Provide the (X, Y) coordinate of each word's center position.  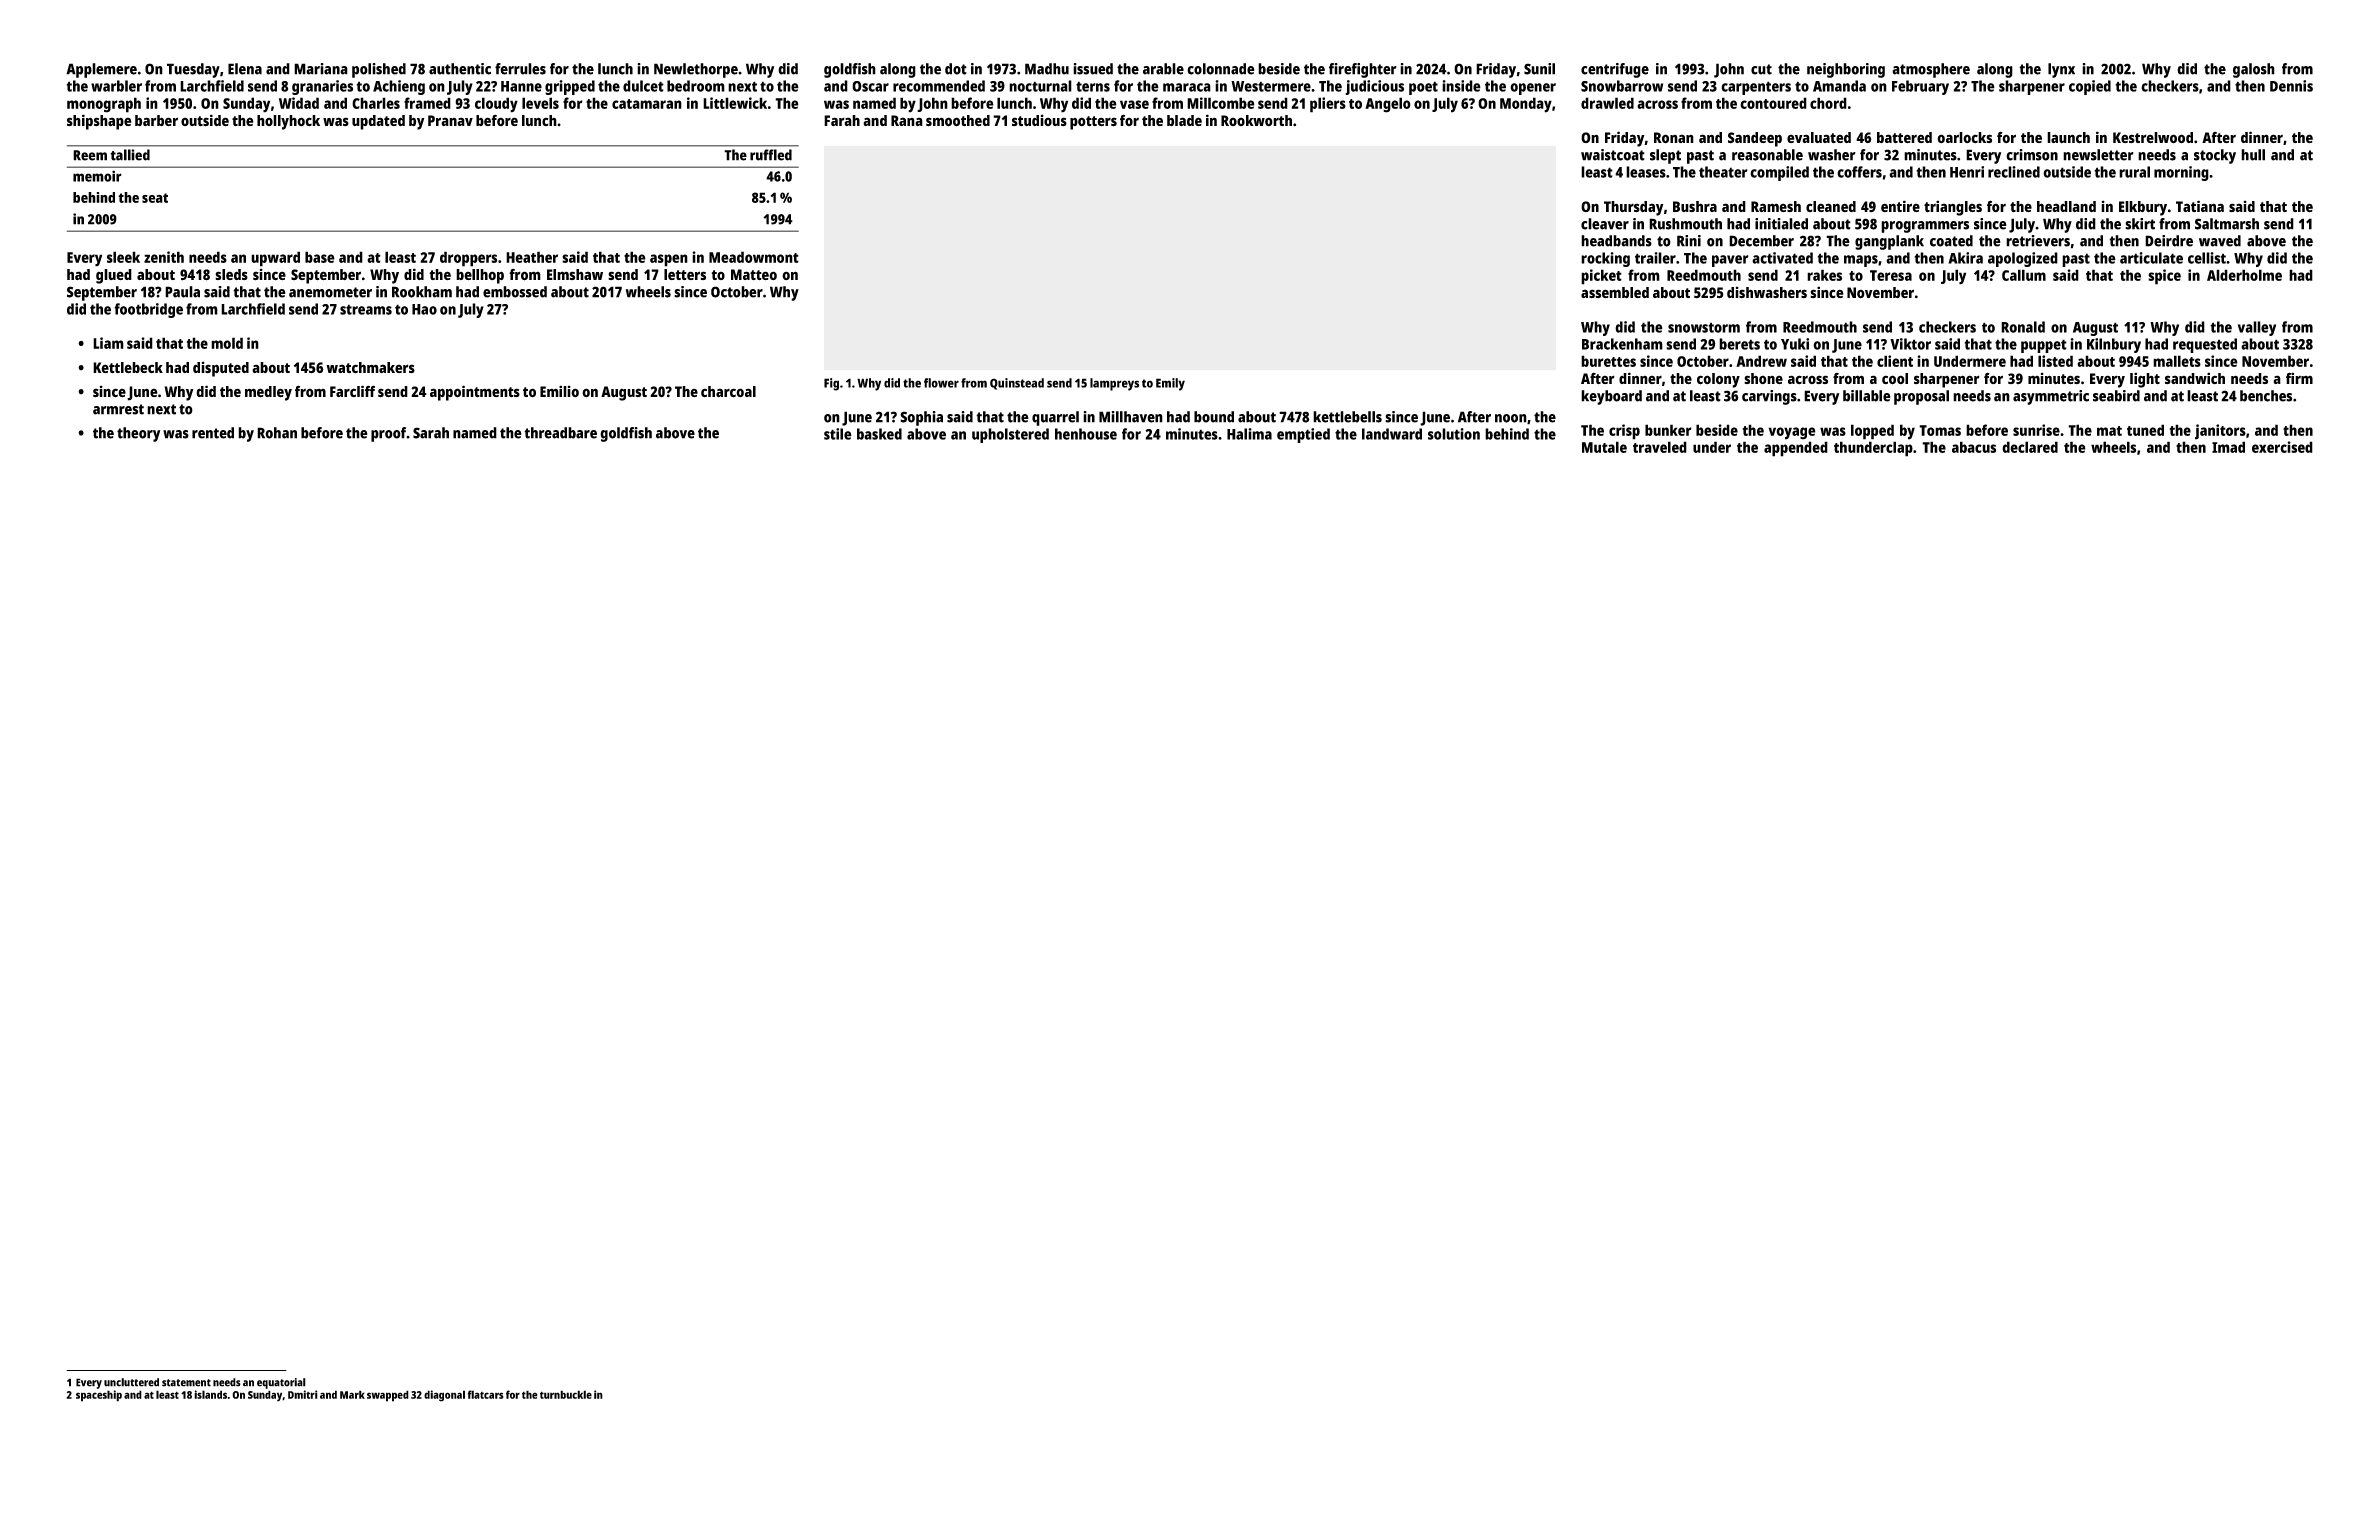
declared (2030, 447)
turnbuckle (566, 1394)
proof (389, 434)
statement (186, 1383)
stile (838, 434)
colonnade (1221, 69)
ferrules (520, 69)
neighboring (1846, 70)
